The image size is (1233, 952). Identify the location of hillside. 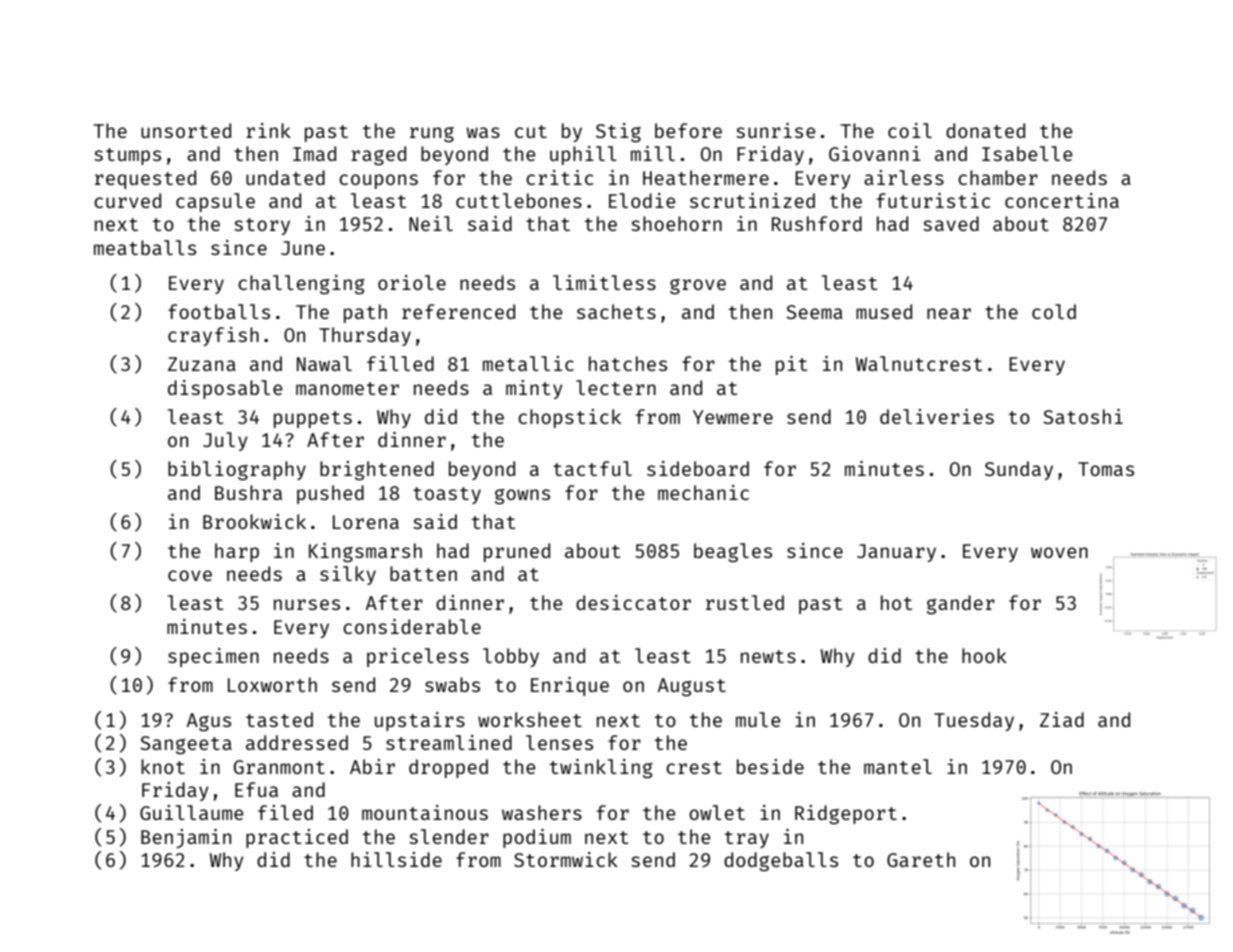
(396, 859).
